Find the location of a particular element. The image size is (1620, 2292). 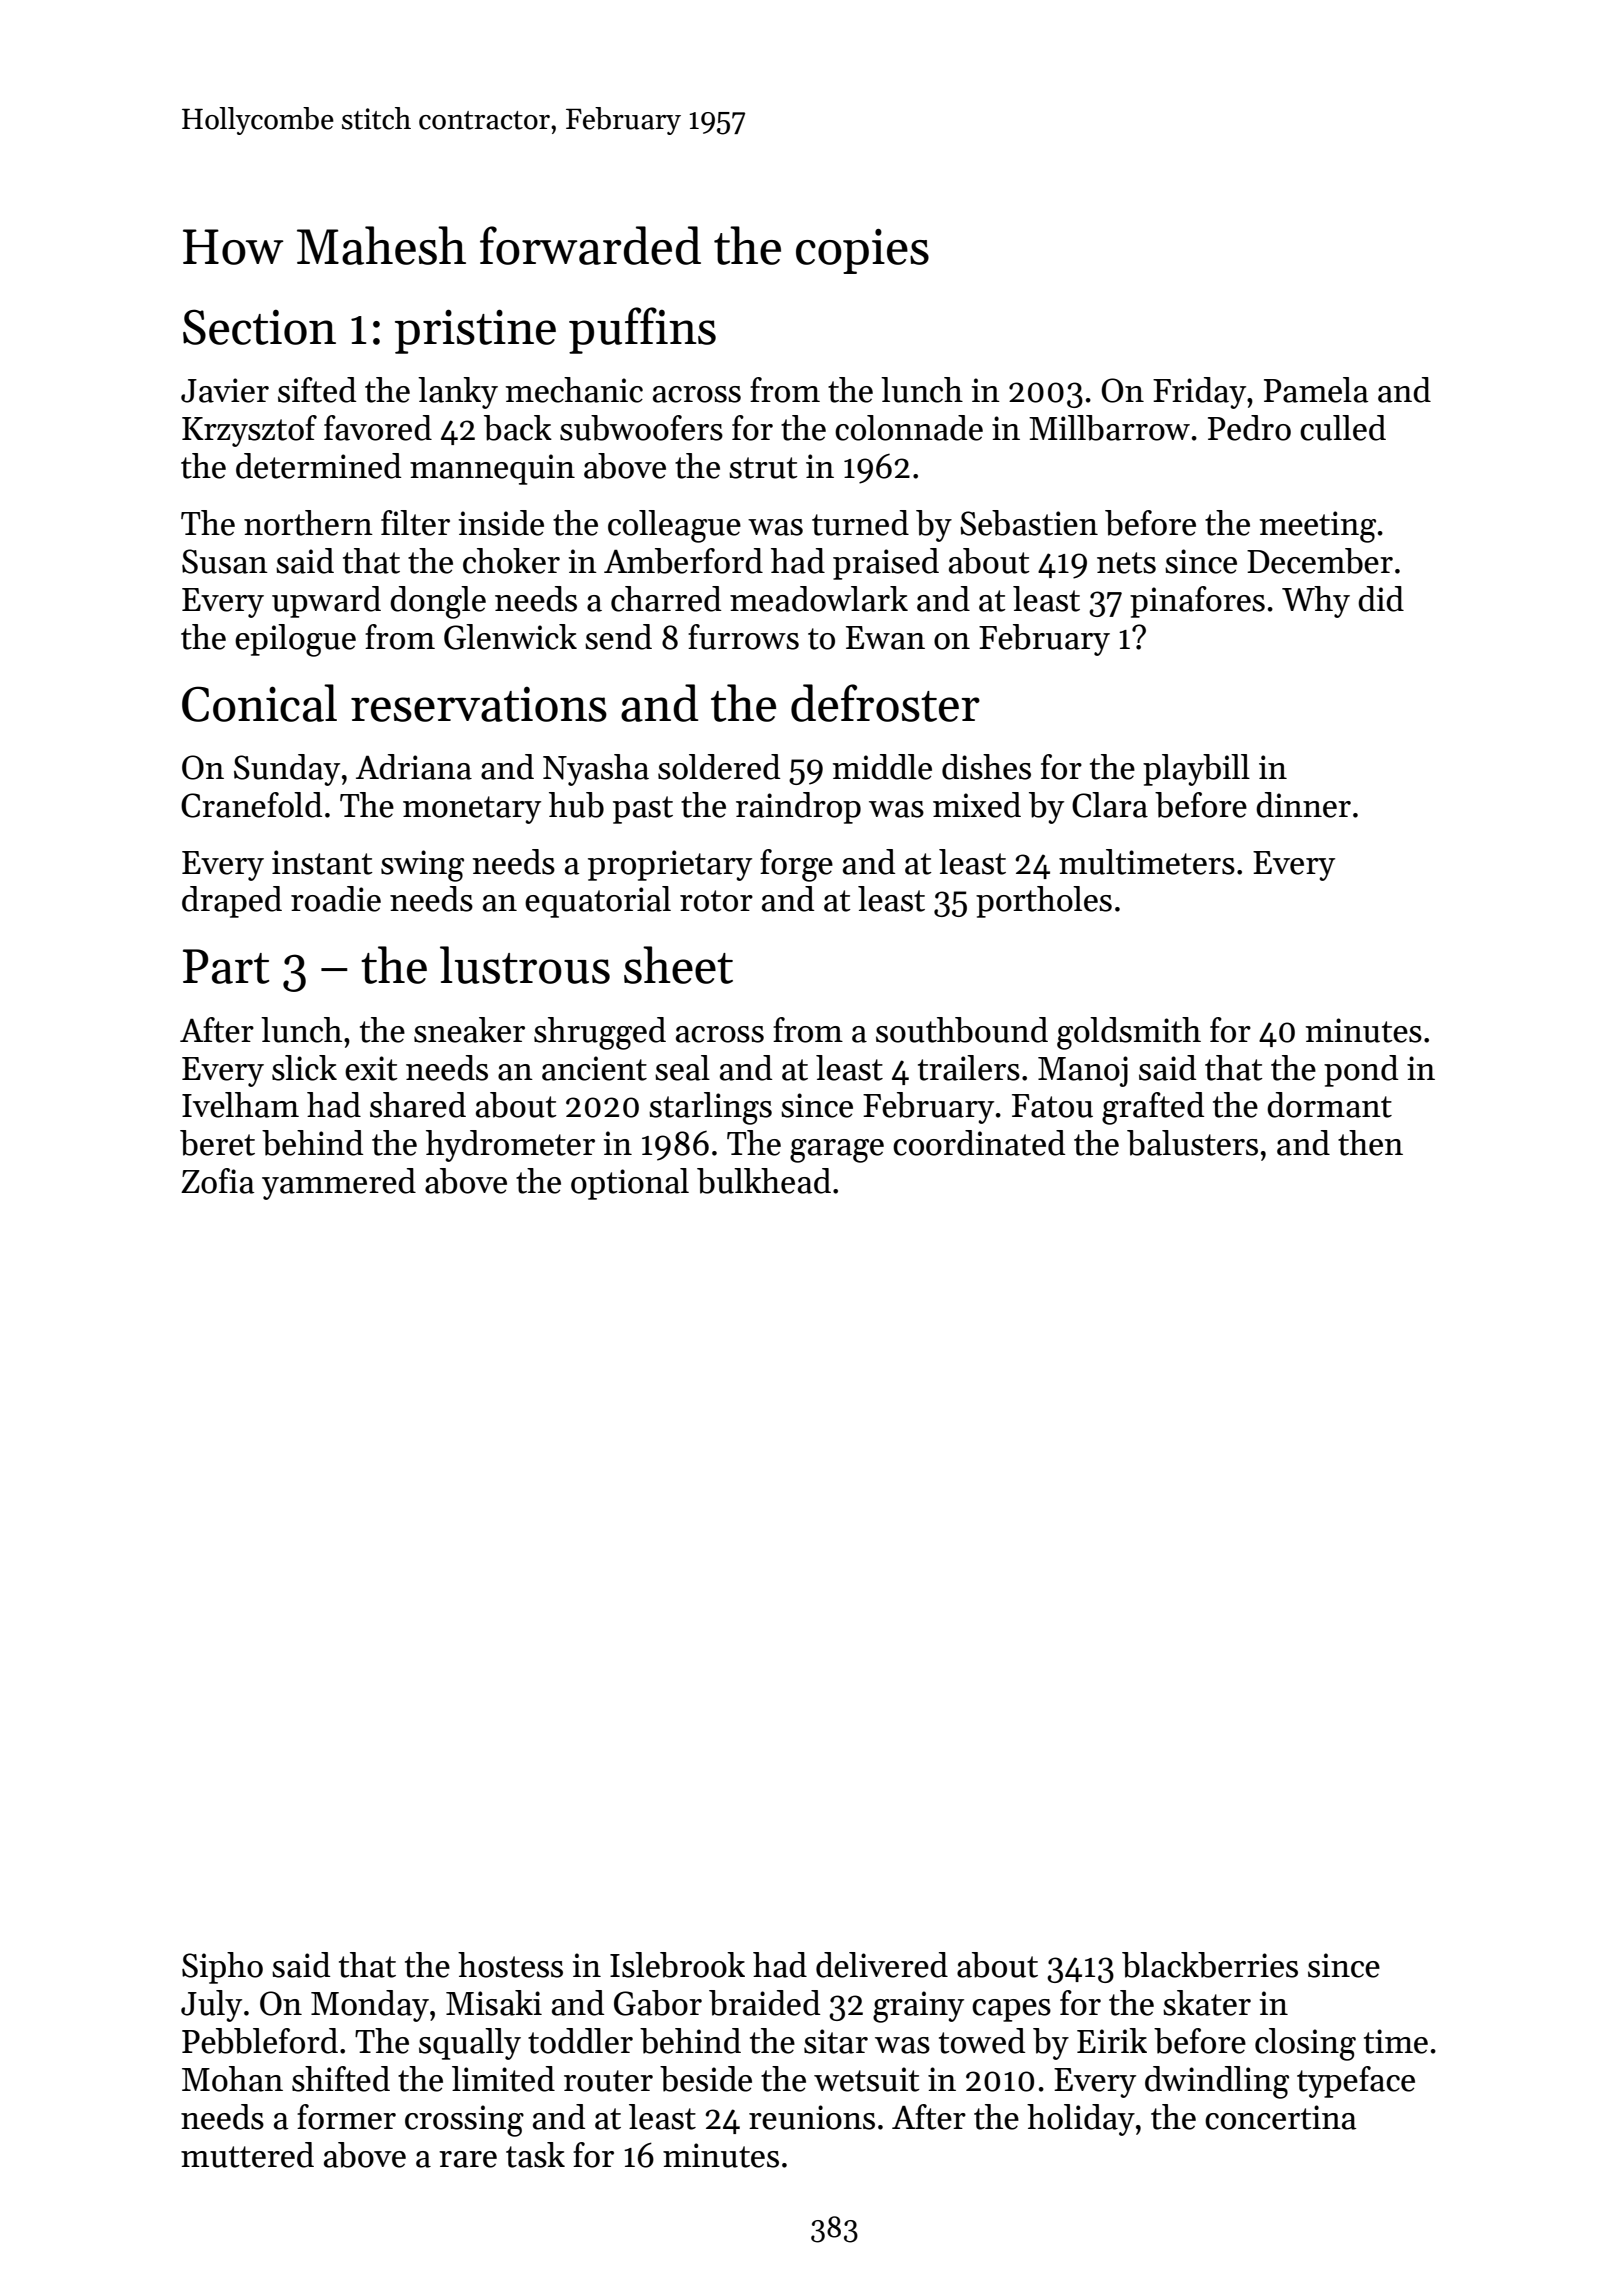

furrows is located at coordinates (743, 637).
